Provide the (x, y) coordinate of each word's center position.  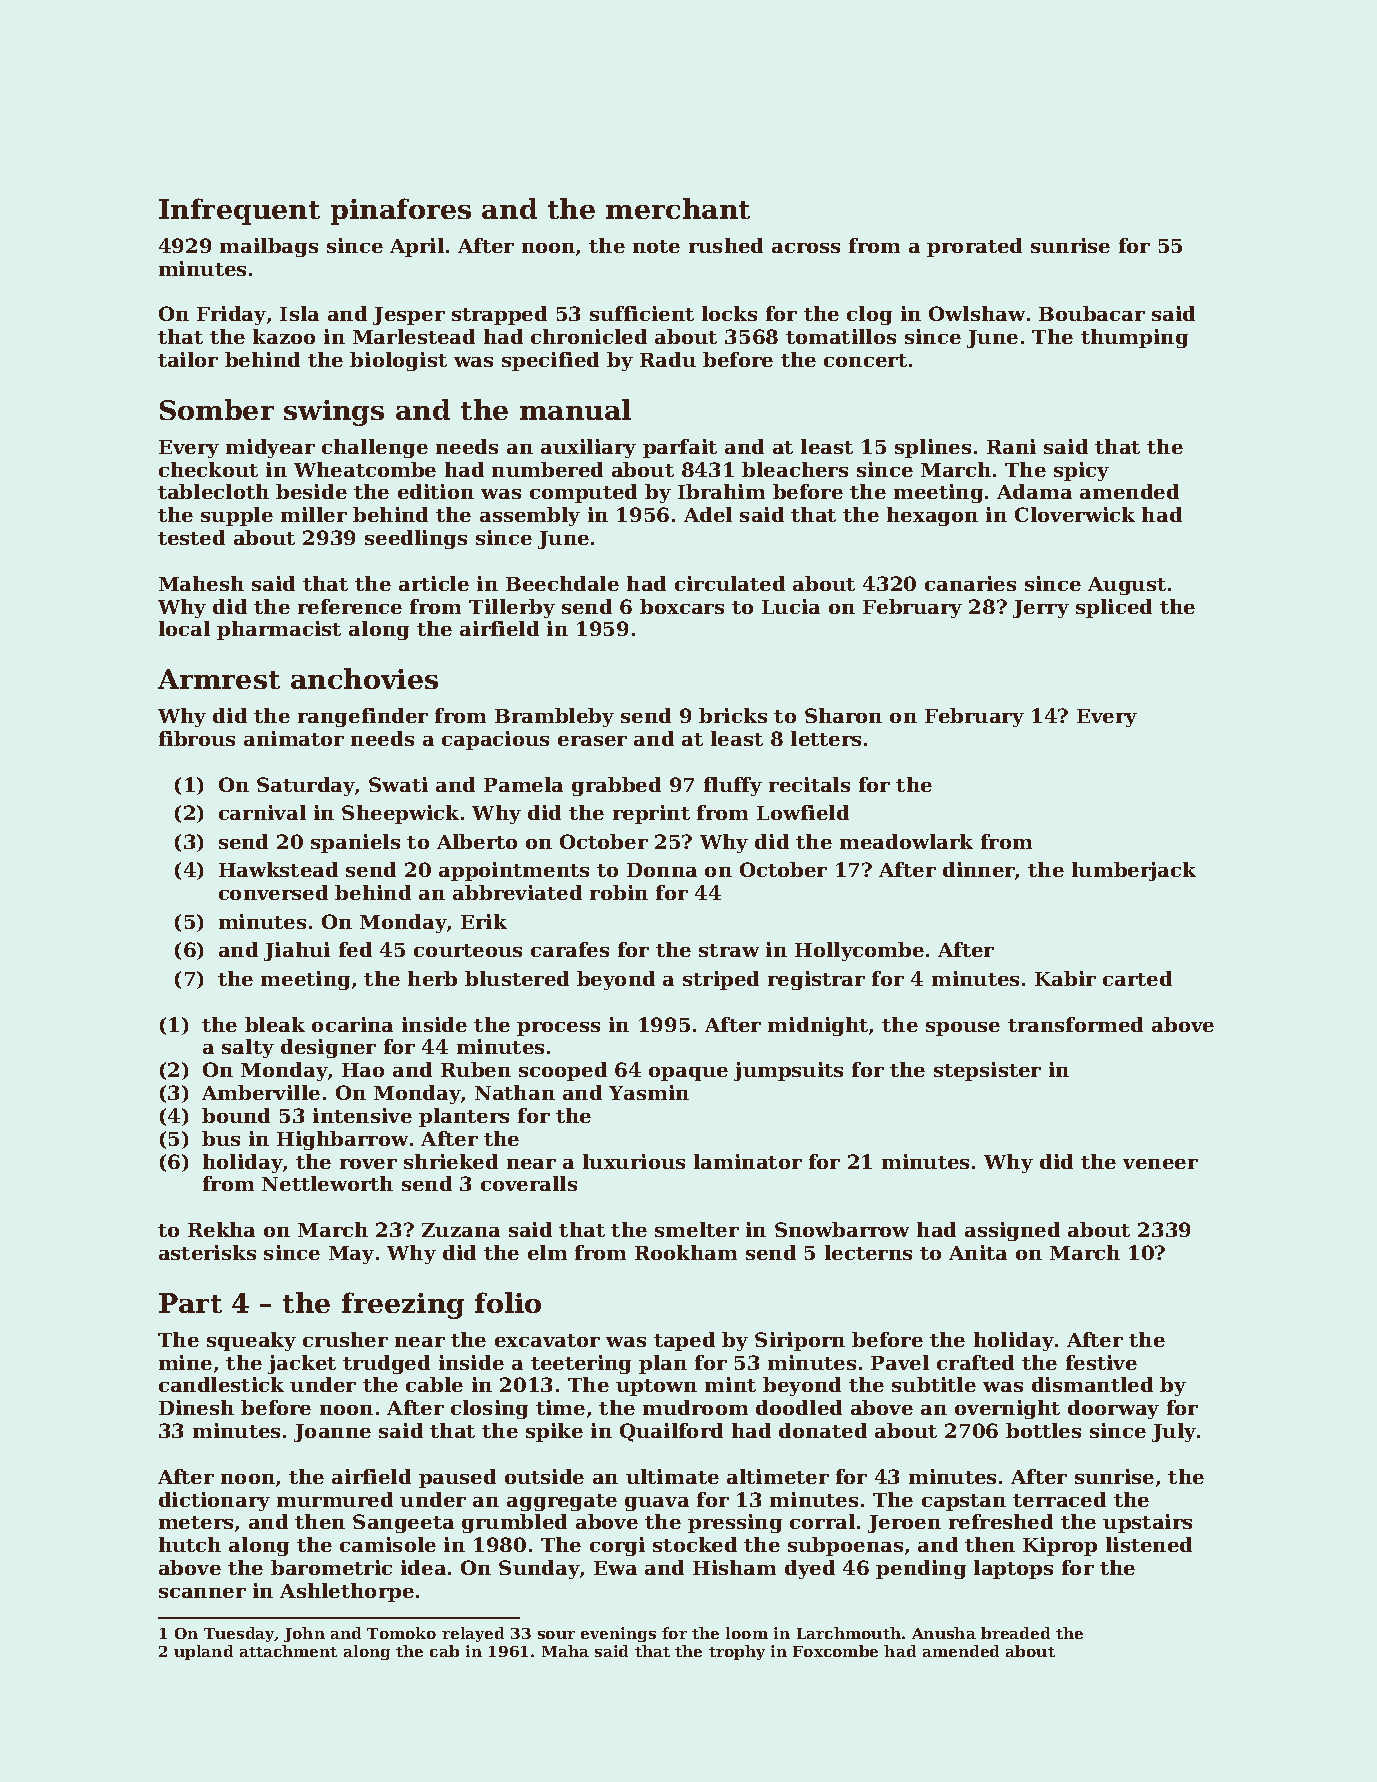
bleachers (795, 469)
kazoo (284, 336)
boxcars (682, 606)
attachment (288, 1651)
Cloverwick (1075, 514)
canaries (970, 583)
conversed (273, 892)
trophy (737, 1652)
